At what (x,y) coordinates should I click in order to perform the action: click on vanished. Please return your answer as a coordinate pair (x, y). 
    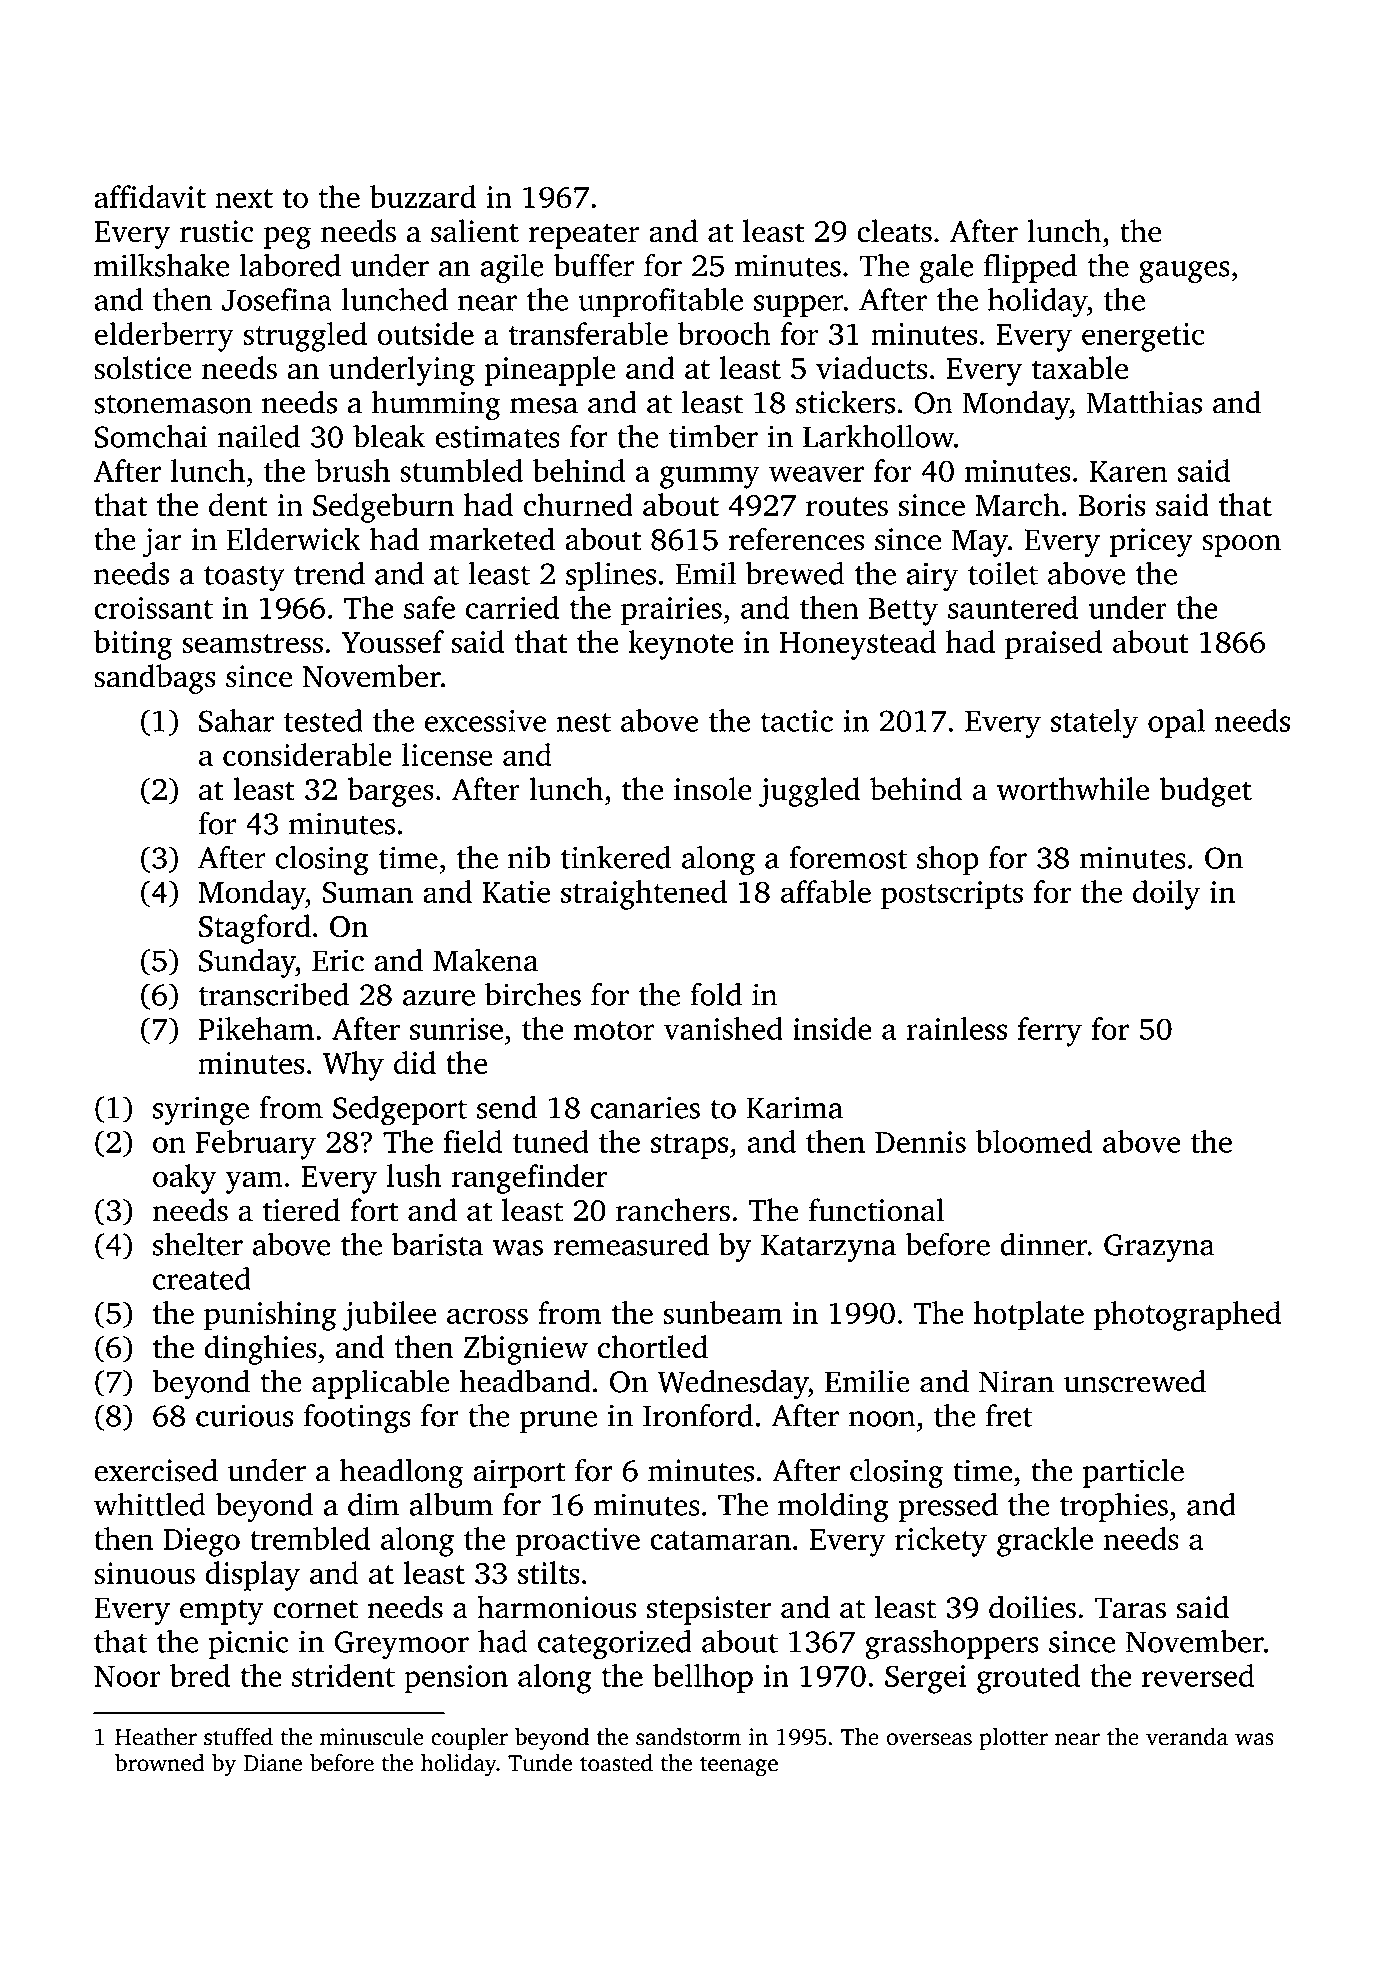
    Looking at the image, I should click on (723, 1028).
